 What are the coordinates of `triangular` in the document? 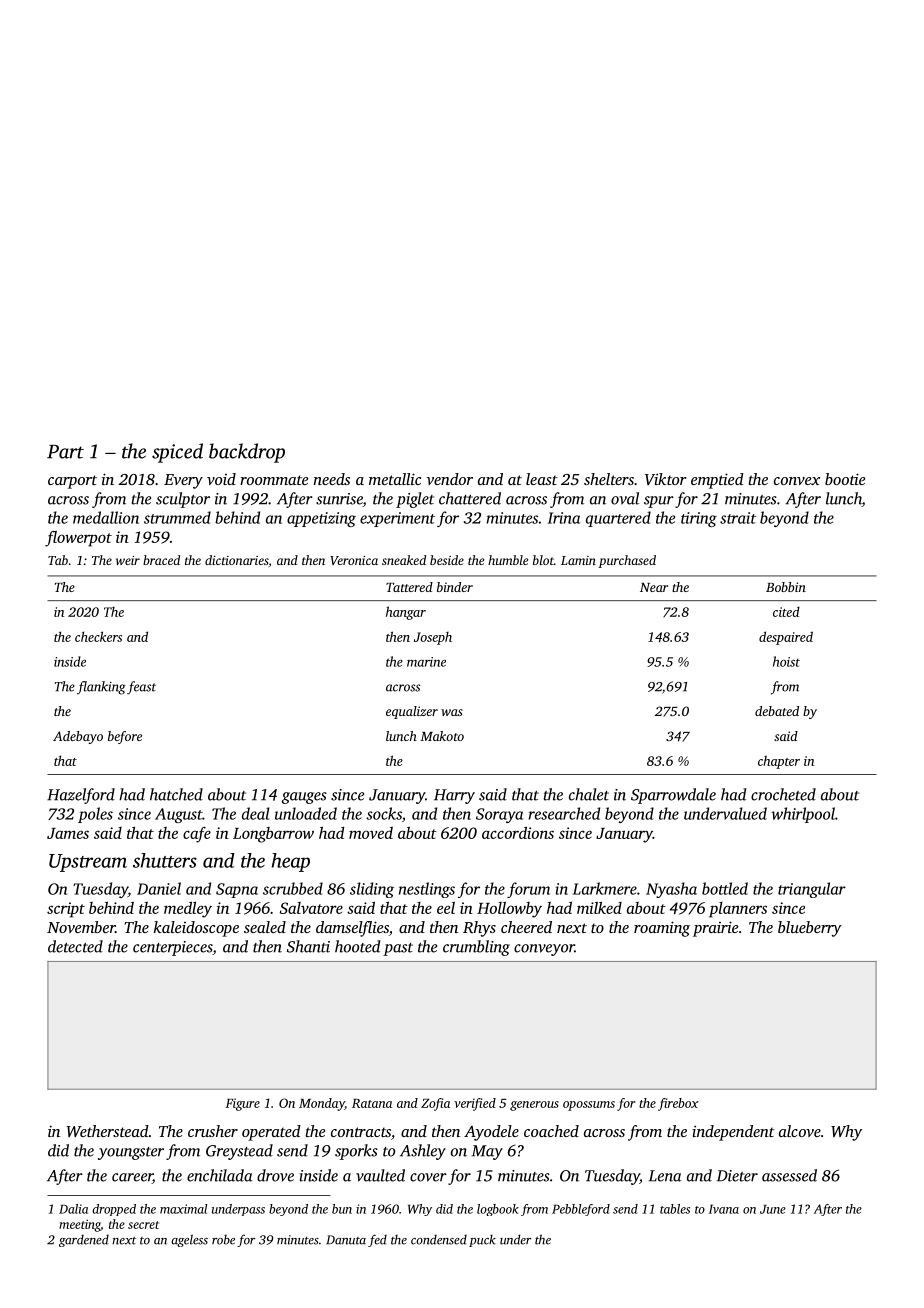 It's located at (812, 890).
